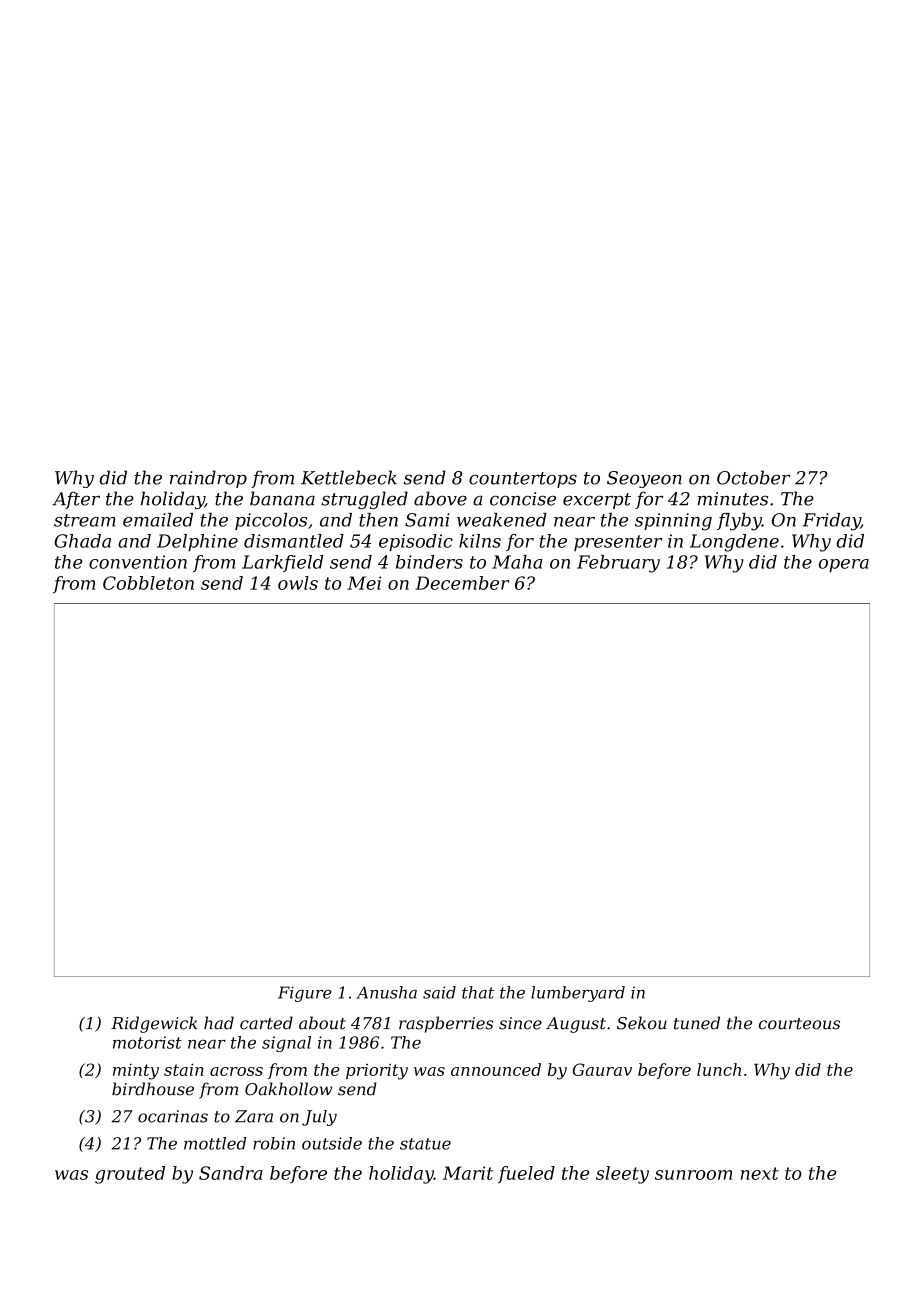 The image size is (924, 1308). I want to click on that, so click(478, 992).
